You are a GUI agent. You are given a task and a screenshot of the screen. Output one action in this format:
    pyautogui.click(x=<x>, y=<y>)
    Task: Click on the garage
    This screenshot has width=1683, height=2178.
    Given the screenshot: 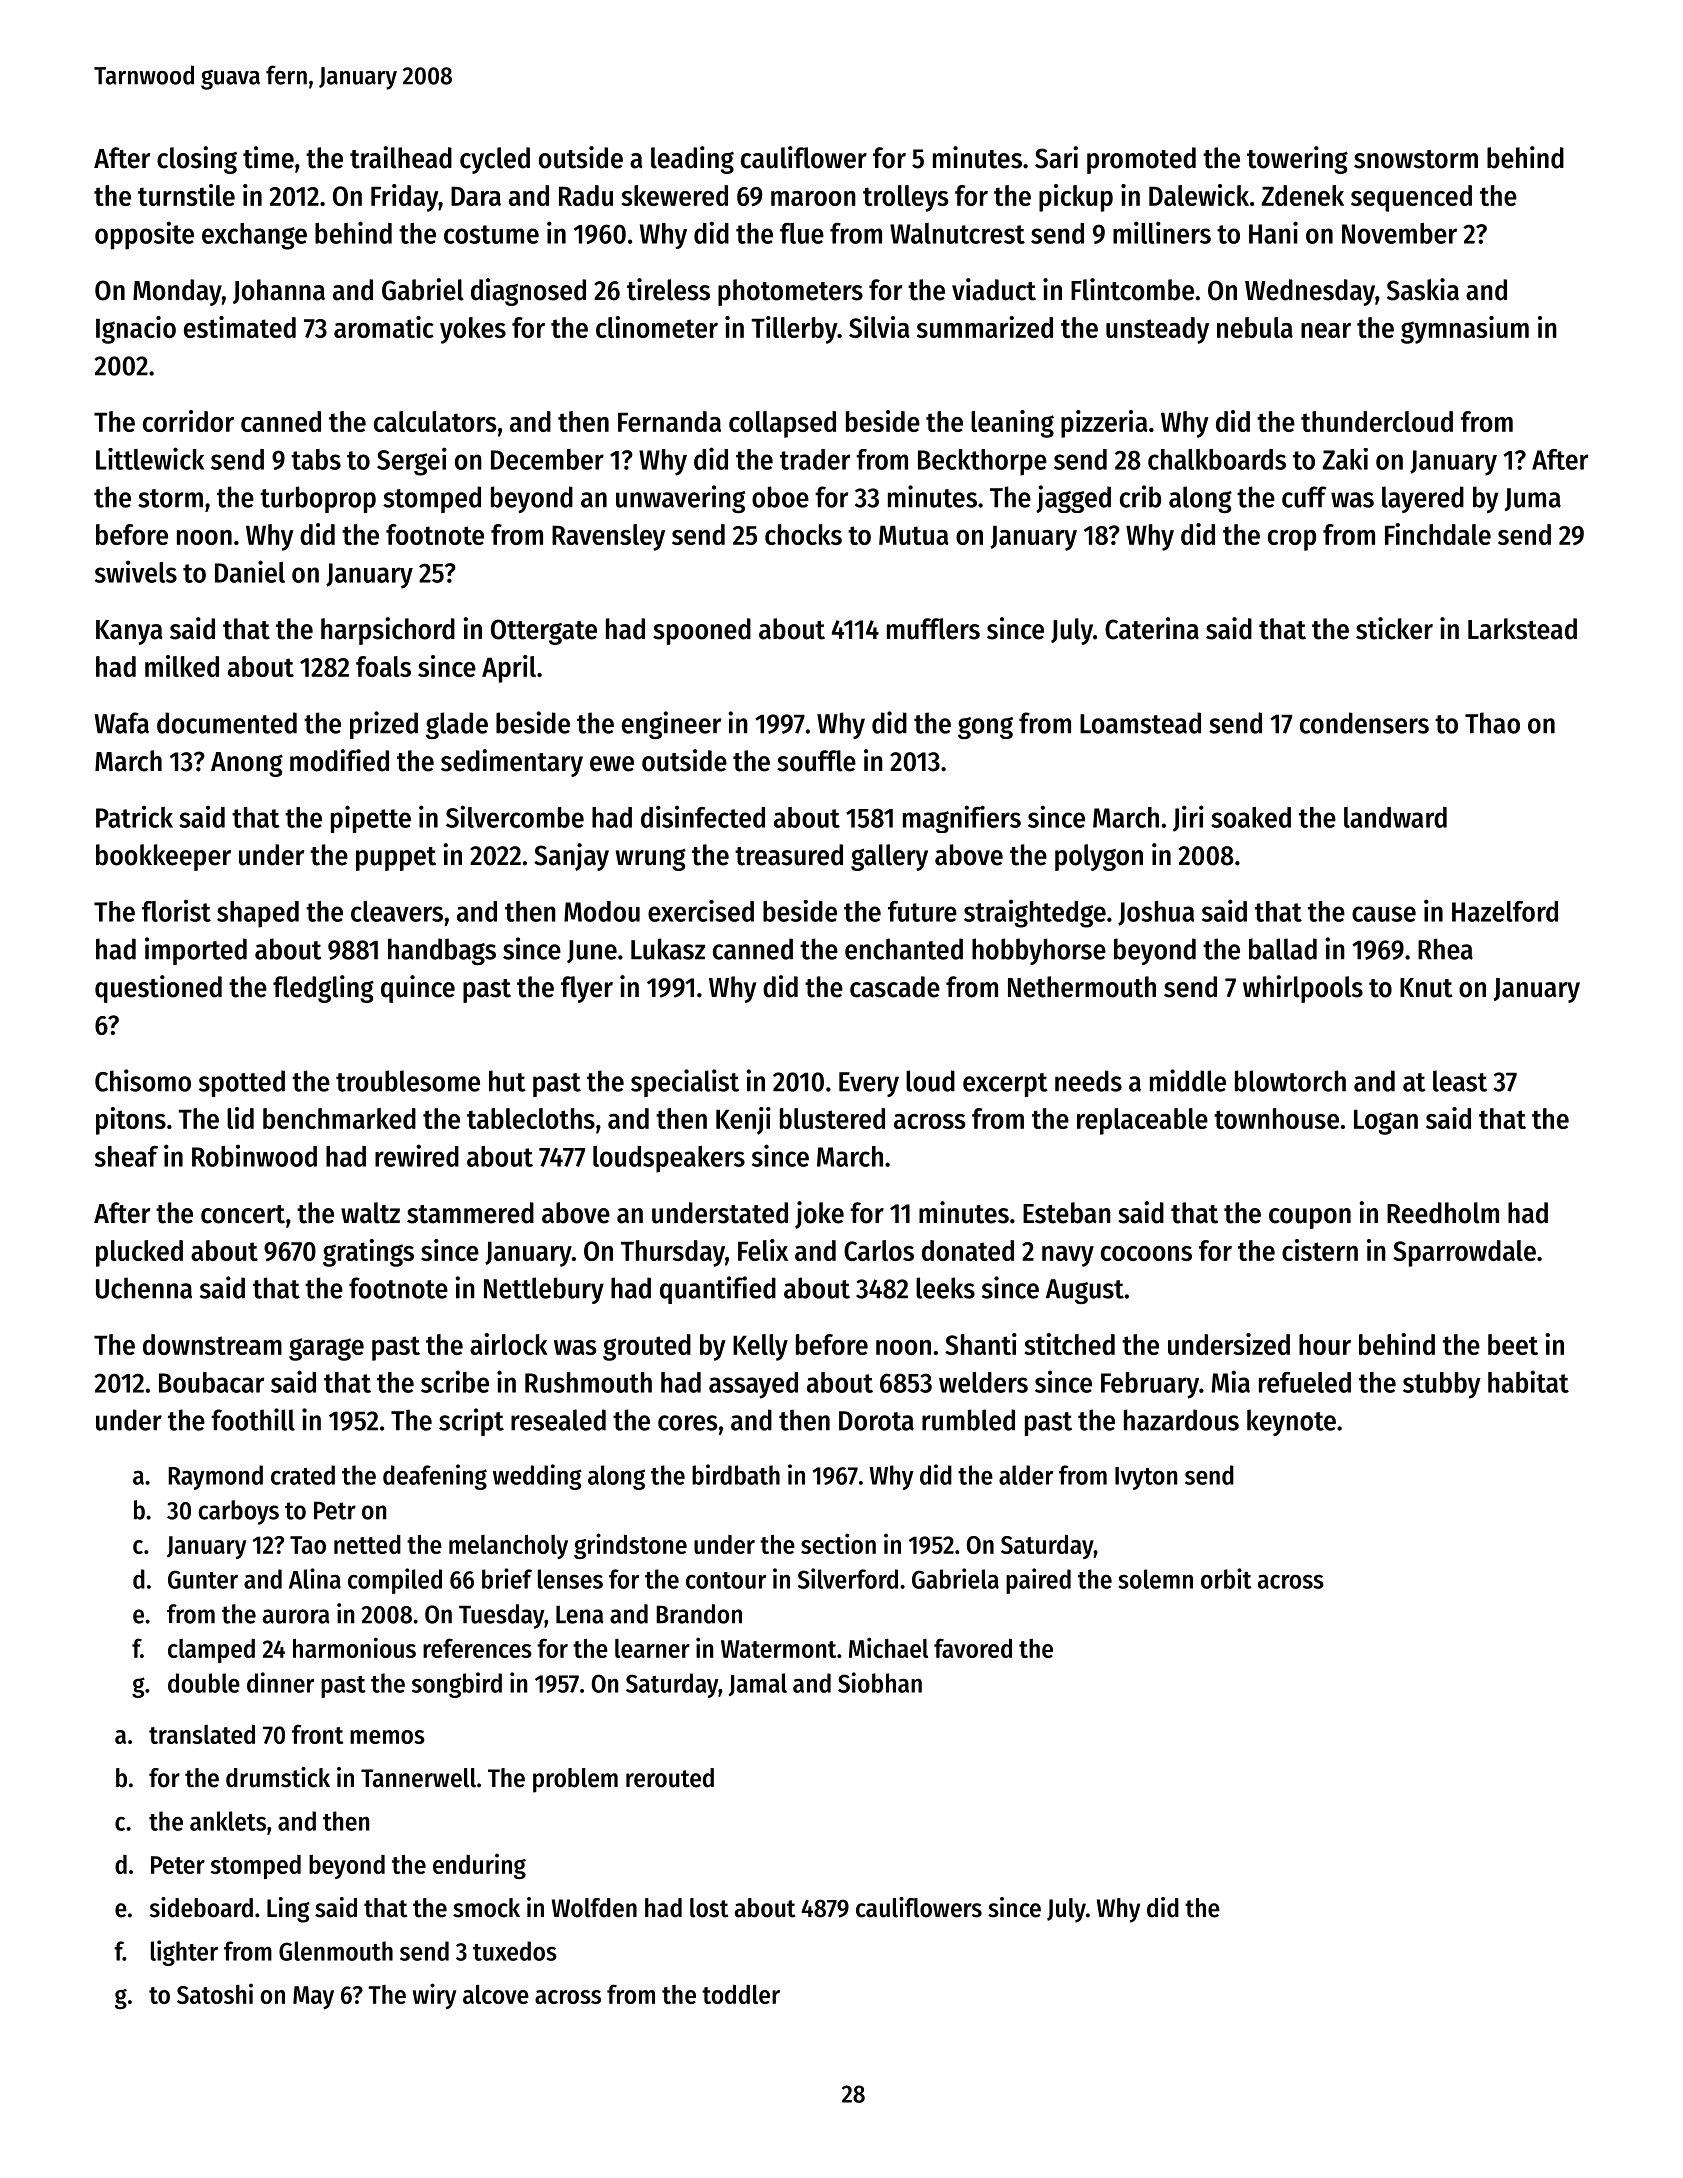 What is the action you would take?
    pyautogui.click(x=326, y=1349)
